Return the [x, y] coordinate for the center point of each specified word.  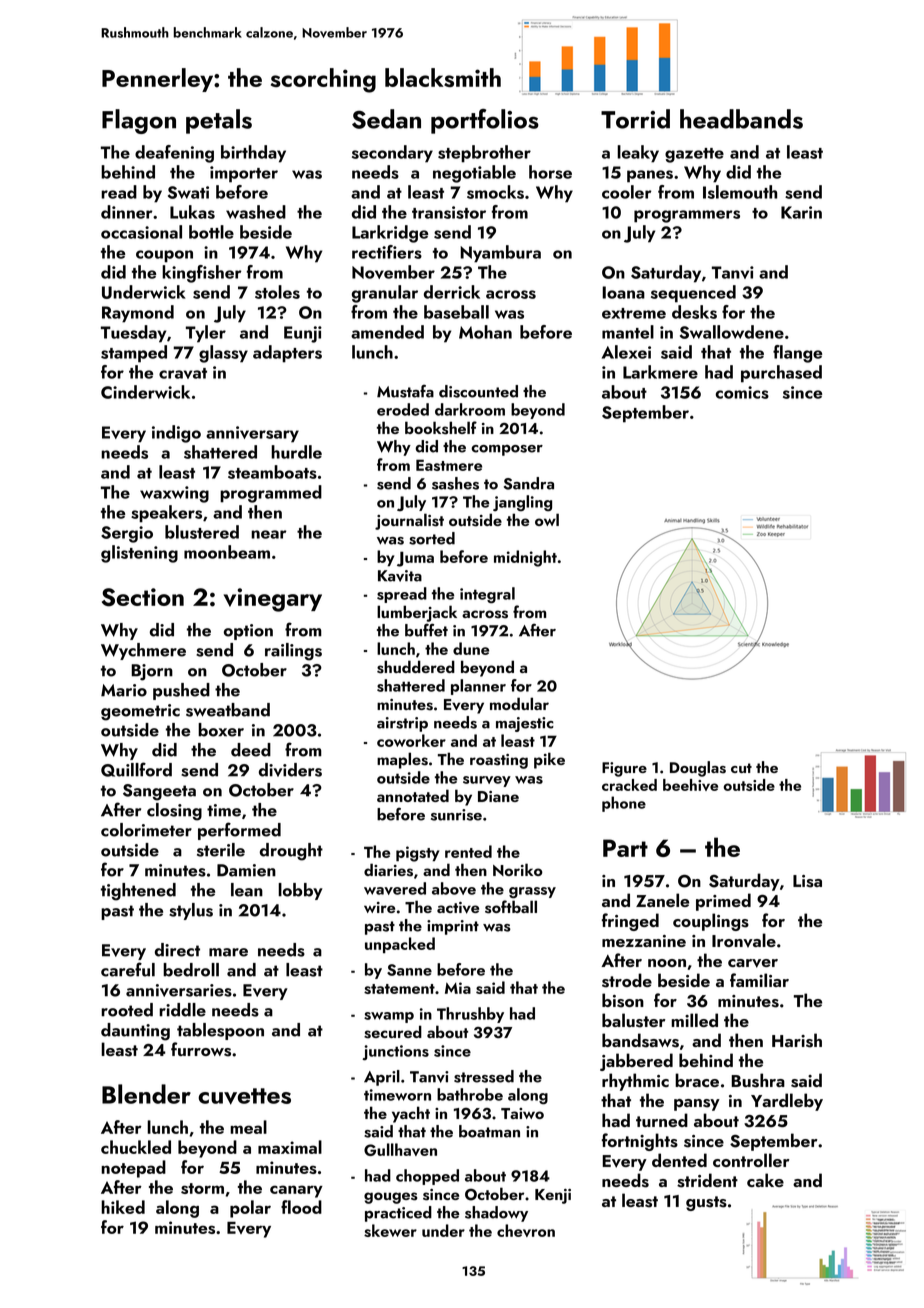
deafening [174, 154]
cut [741, 768]
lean [247, 890]
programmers [687, 216]
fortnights [640, 1142]
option [248, 632]
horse [550, 172]
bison [623, 1000]
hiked [123, 1207]
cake [765, 1180]
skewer [390, 1230]
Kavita [400, 576]
